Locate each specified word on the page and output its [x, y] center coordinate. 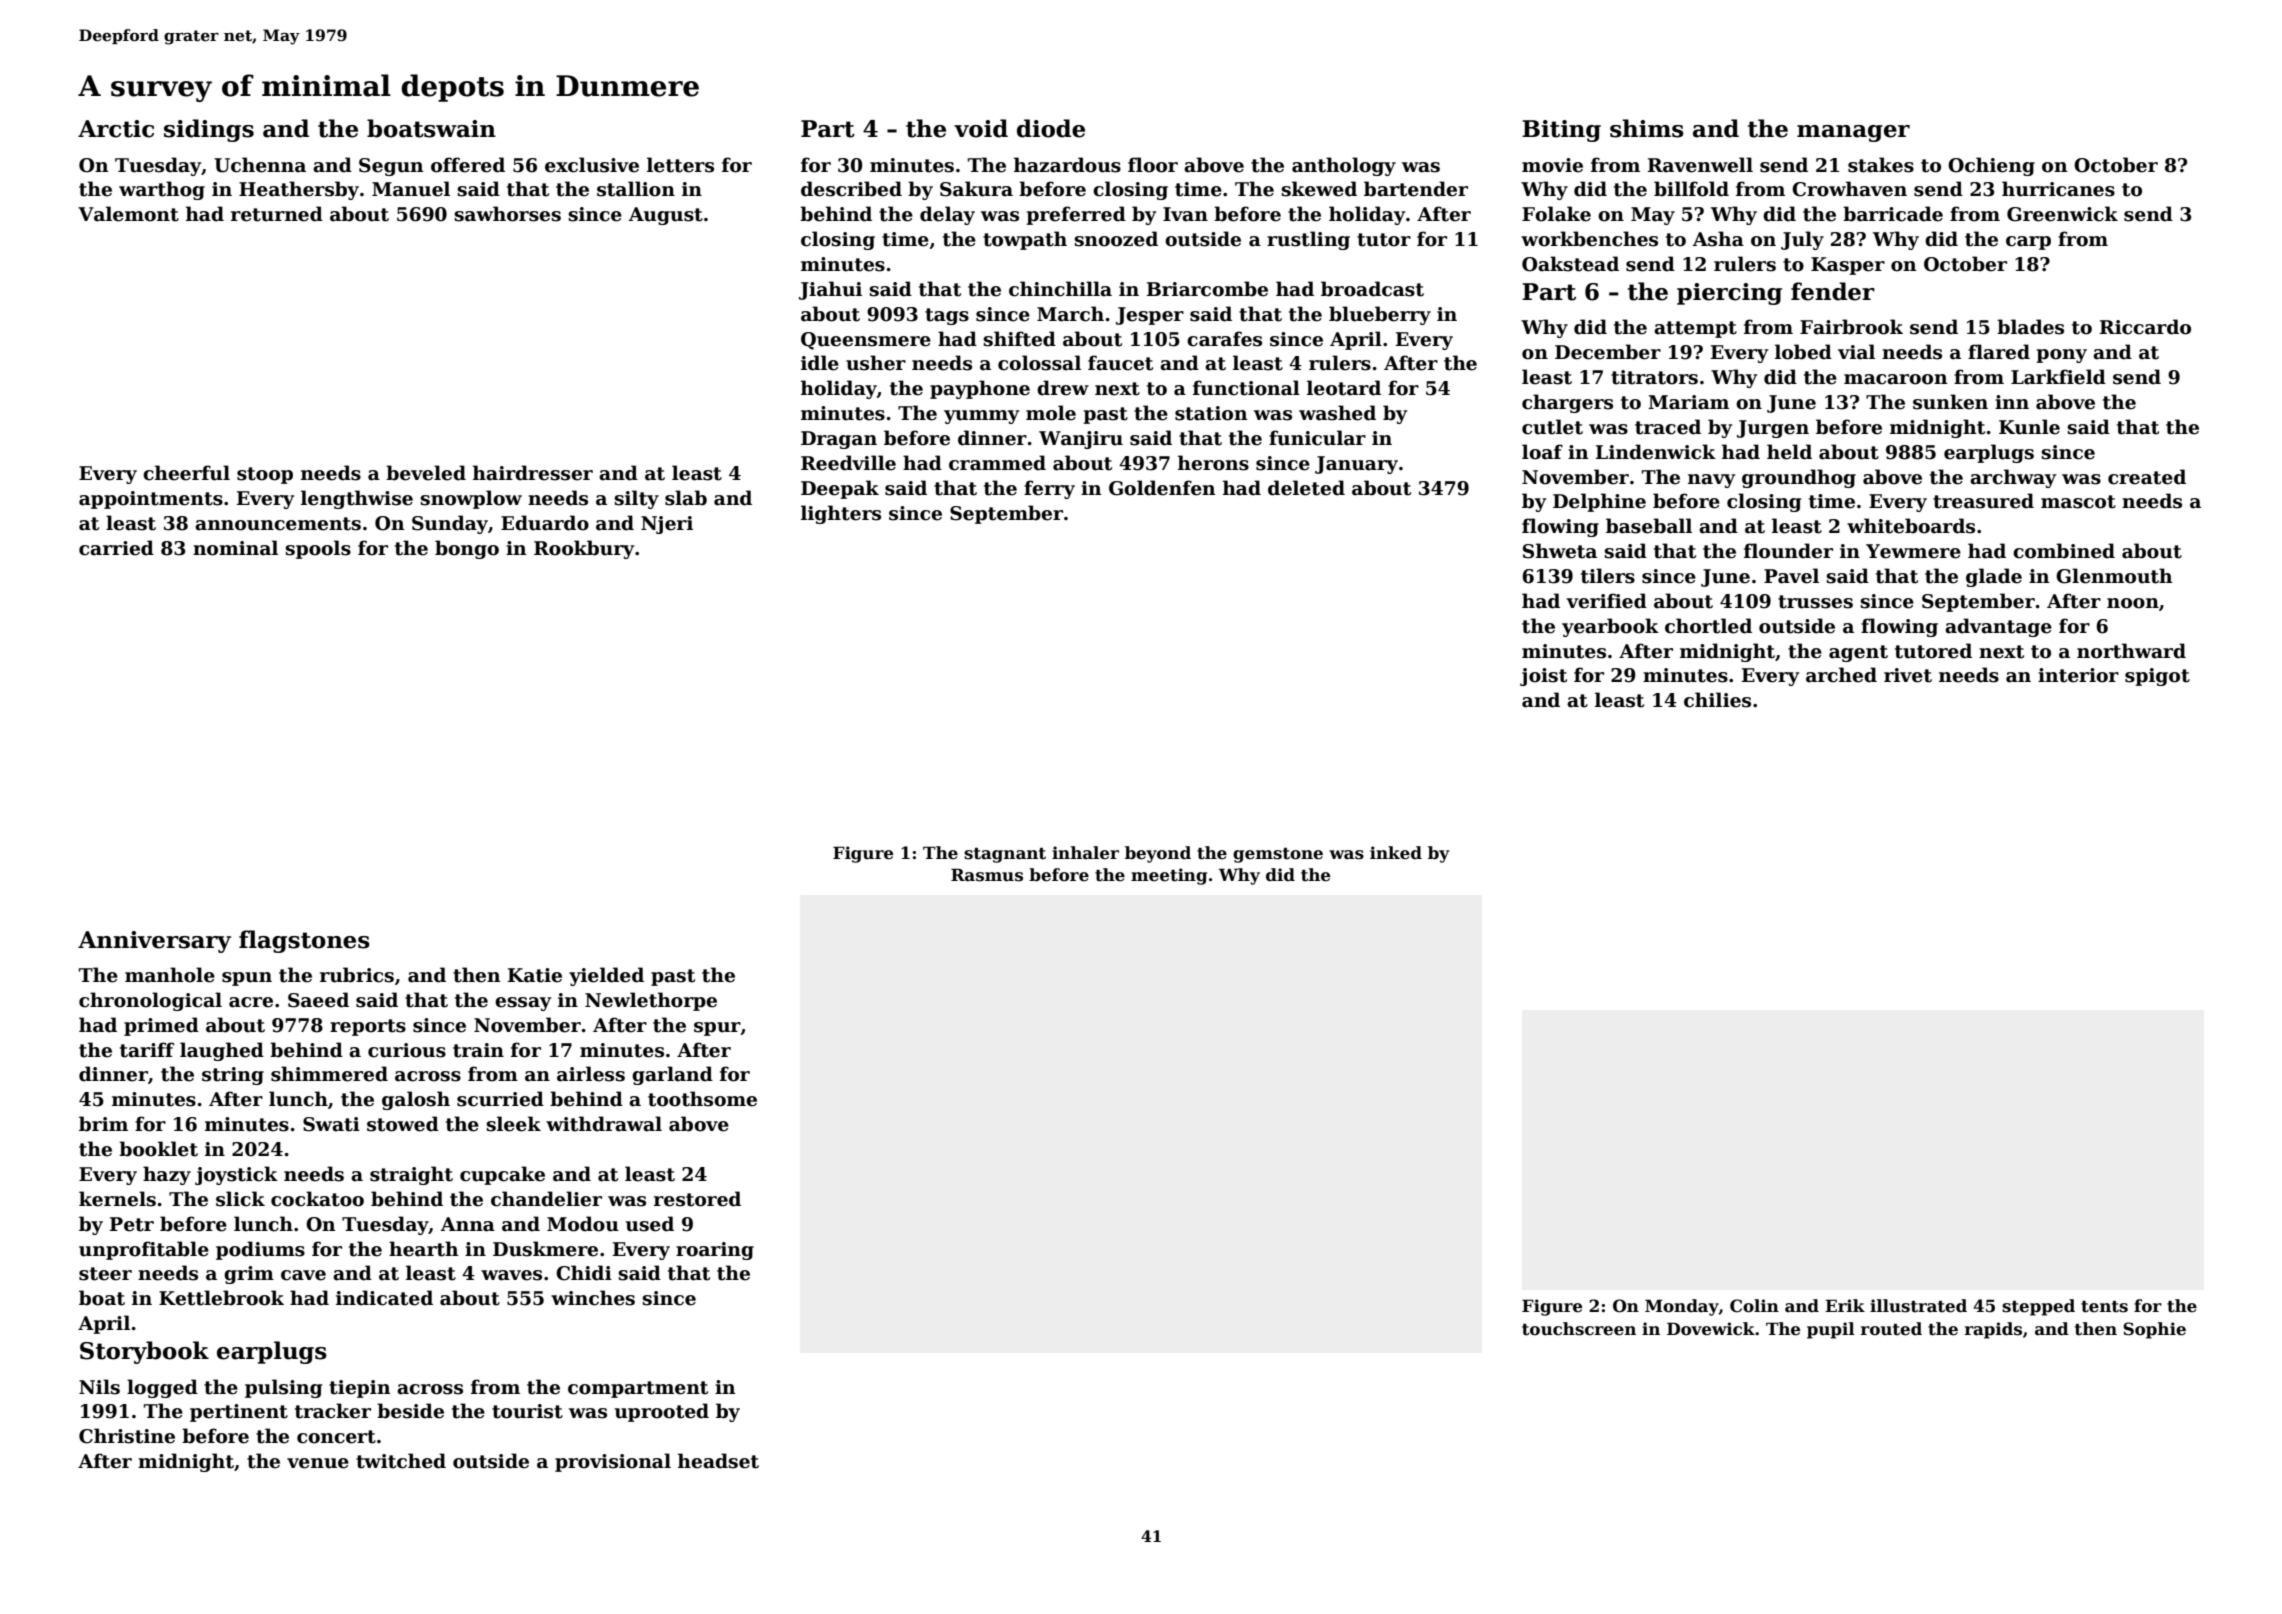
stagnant [1005, 855]
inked [1396, 853]
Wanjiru [1081, 440]
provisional [613, 1462]
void [981, 128]
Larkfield [2058, 377]
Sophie [2154, 1330]
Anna [468, 1224]
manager [1853, 133]
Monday [1682, 1307]
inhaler [1085, 853]
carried [116, 548]
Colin [1754, 1306]
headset [718, 1461]
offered [468, 165]
